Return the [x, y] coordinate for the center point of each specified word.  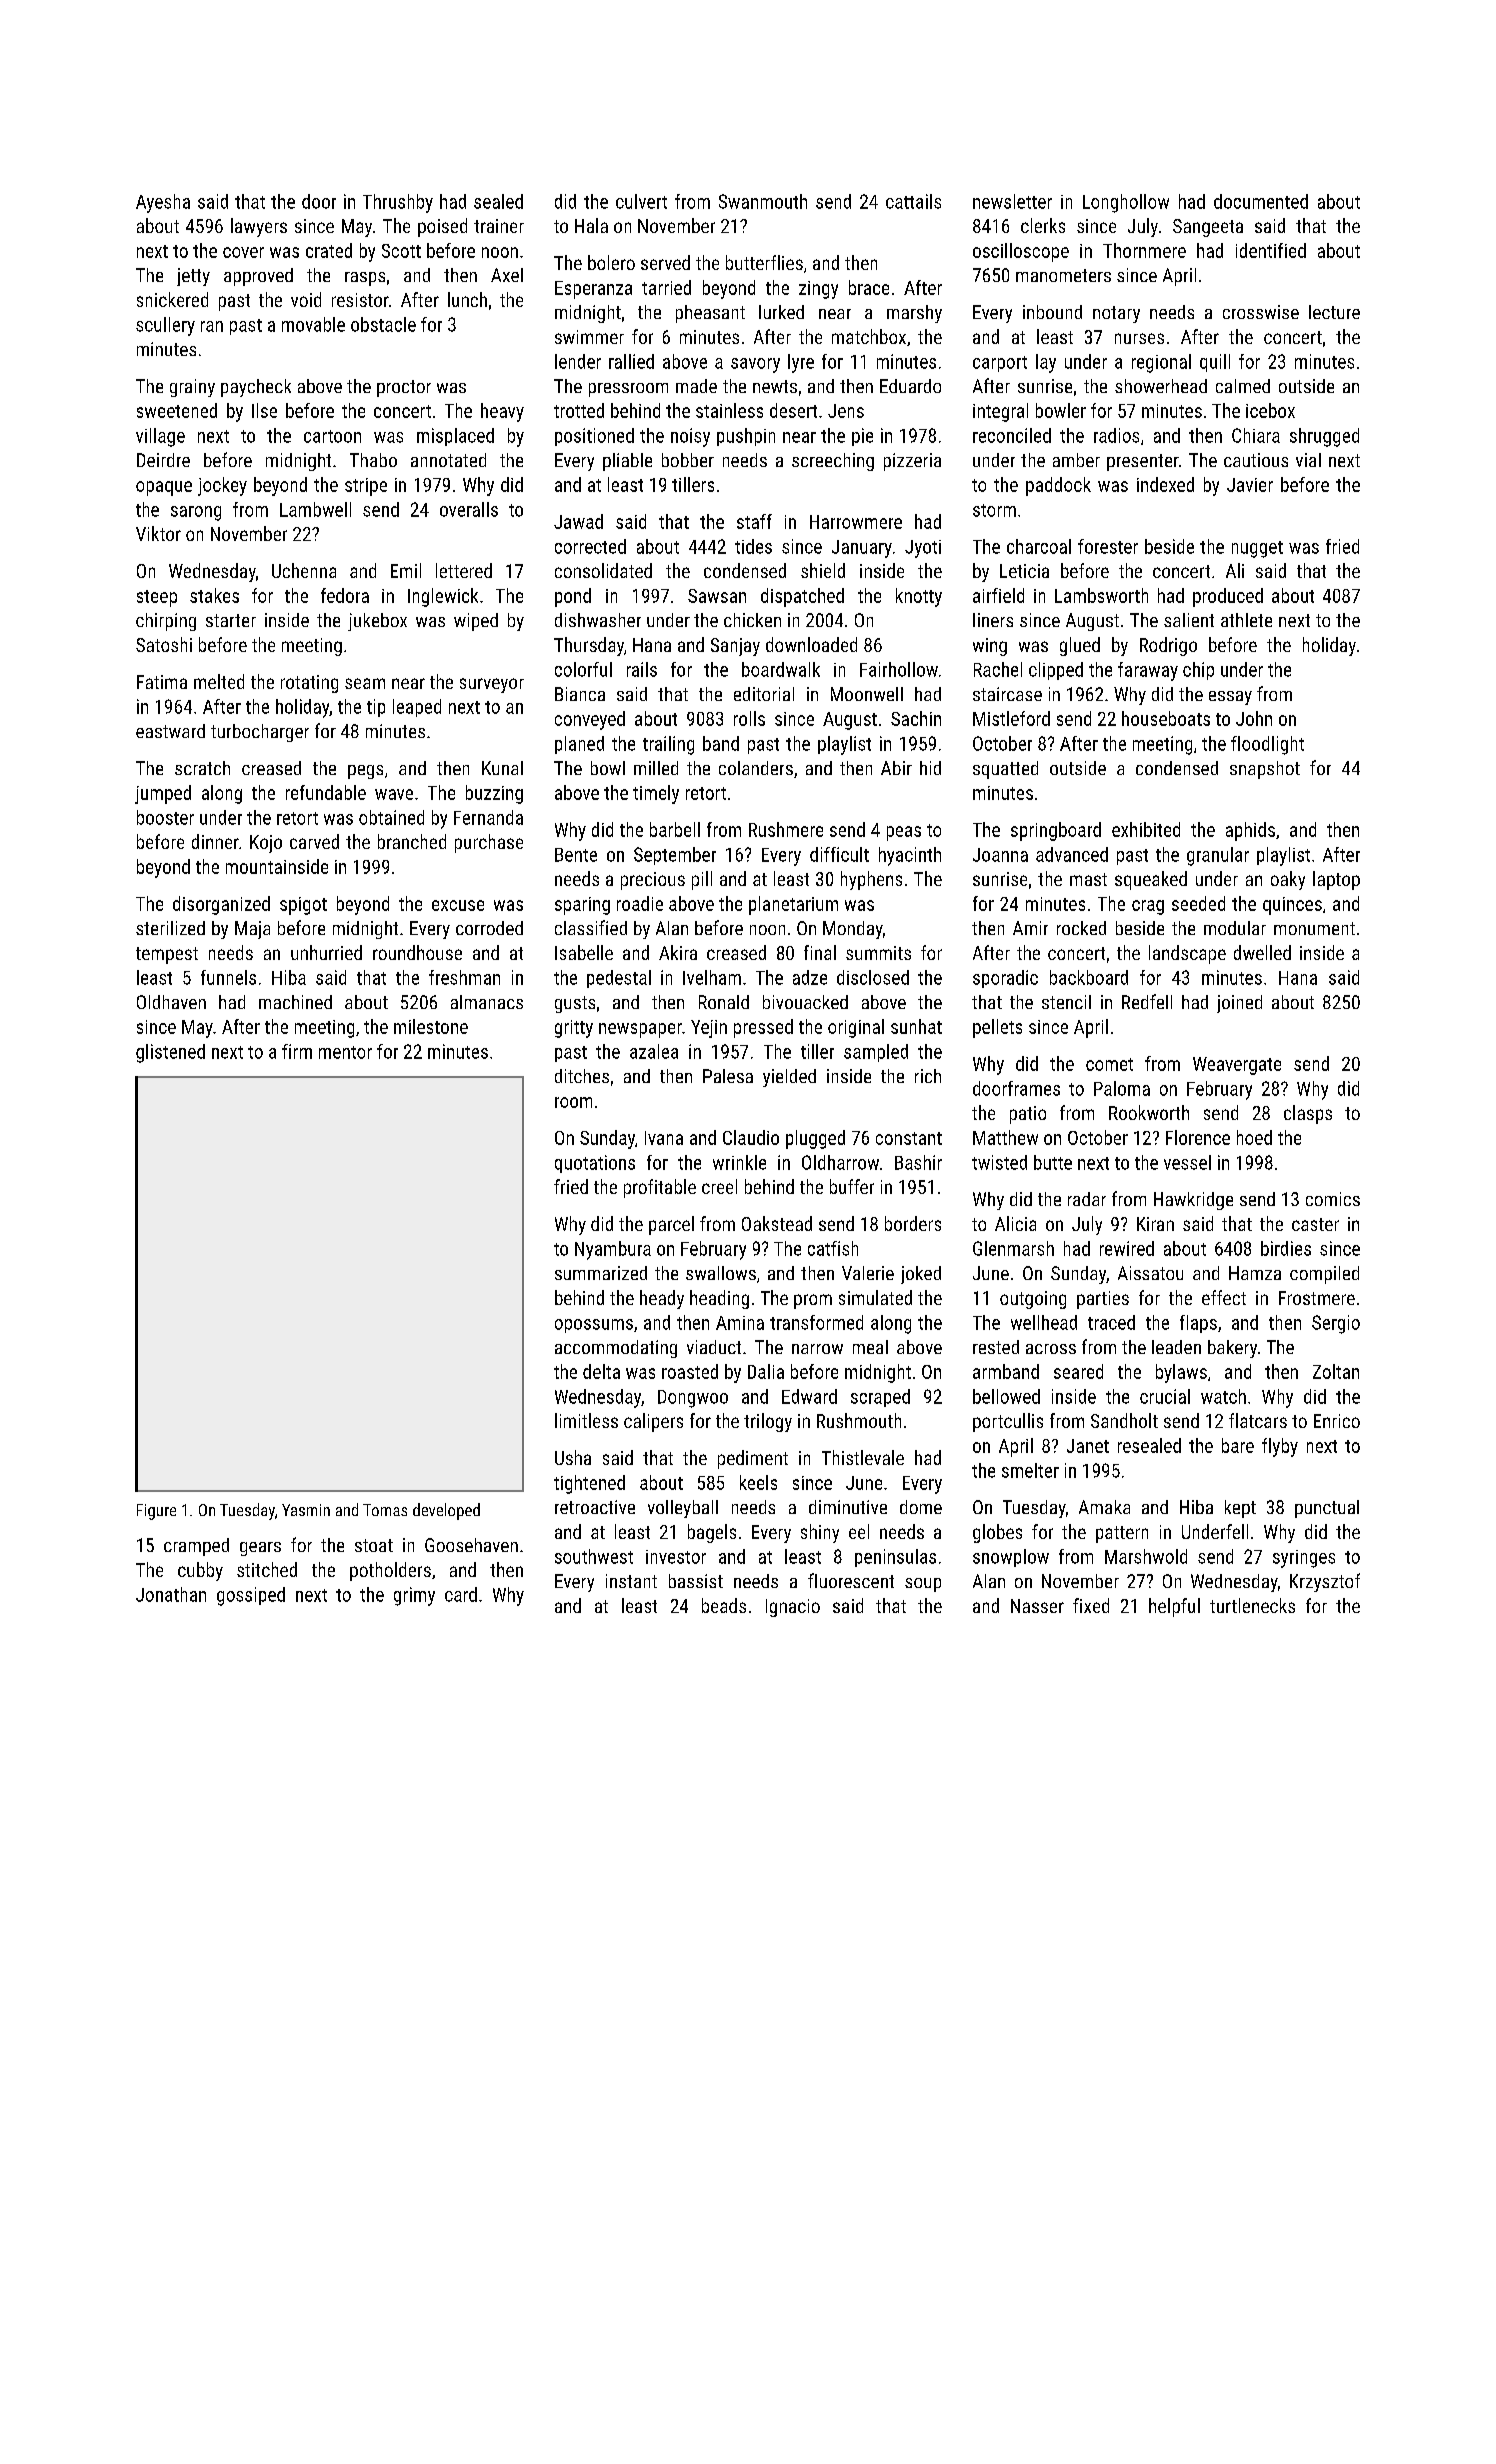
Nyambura [613, 1250]
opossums [594, 1326]
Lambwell [315, 509]
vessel [1187, 1162]
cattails [913, 201]
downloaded [811, 644]
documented [1261, 201]
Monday [853, 930]
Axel [507, 275]
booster [165, 817]
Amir [1030, 928]
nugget [1257, 549]
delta [601, 1371]
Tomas [385, 1510]
